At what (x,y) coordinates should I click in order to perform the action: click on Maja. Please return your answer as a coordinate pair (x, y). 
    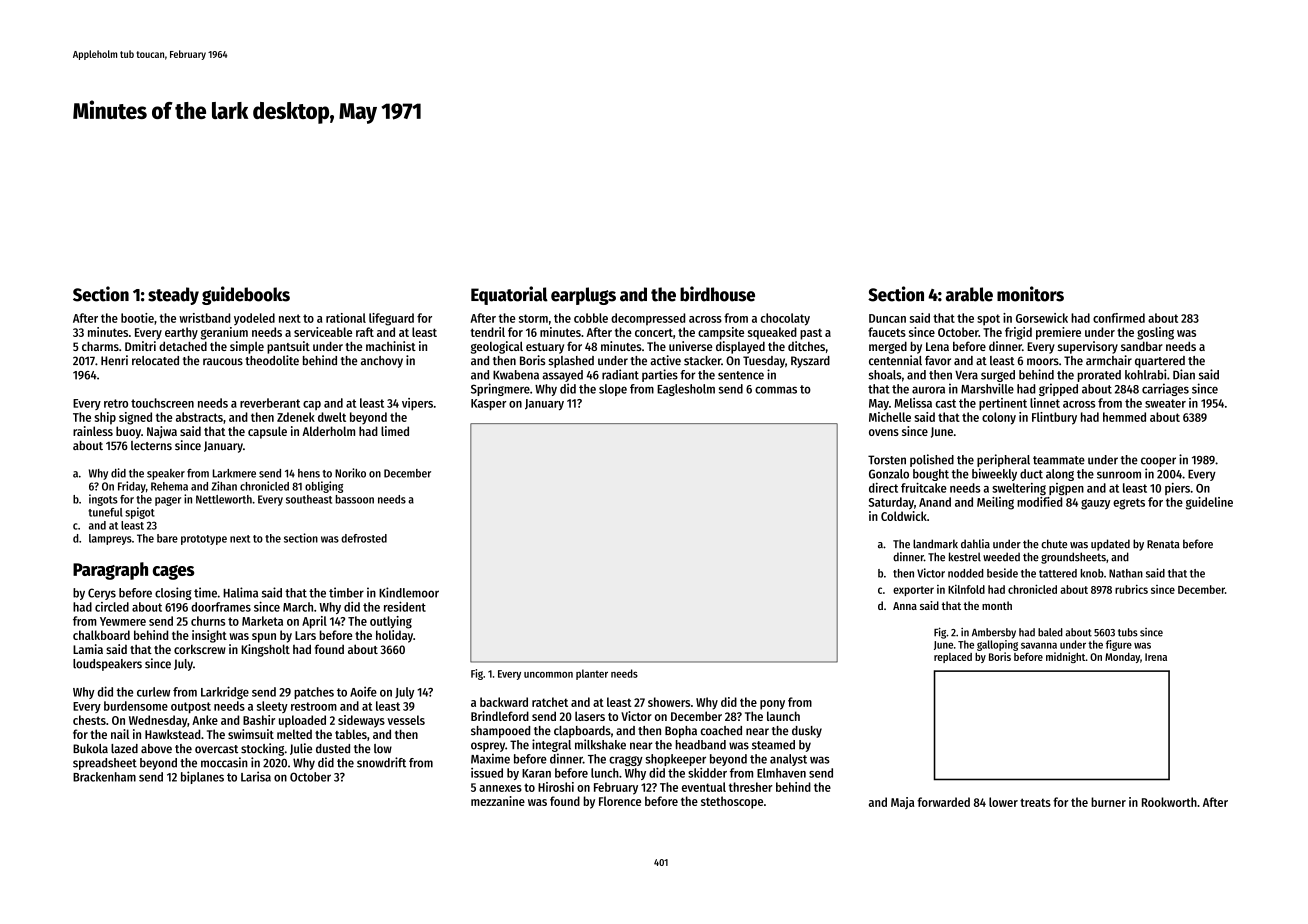
    Looking at the image, I should click on (903, 803).
